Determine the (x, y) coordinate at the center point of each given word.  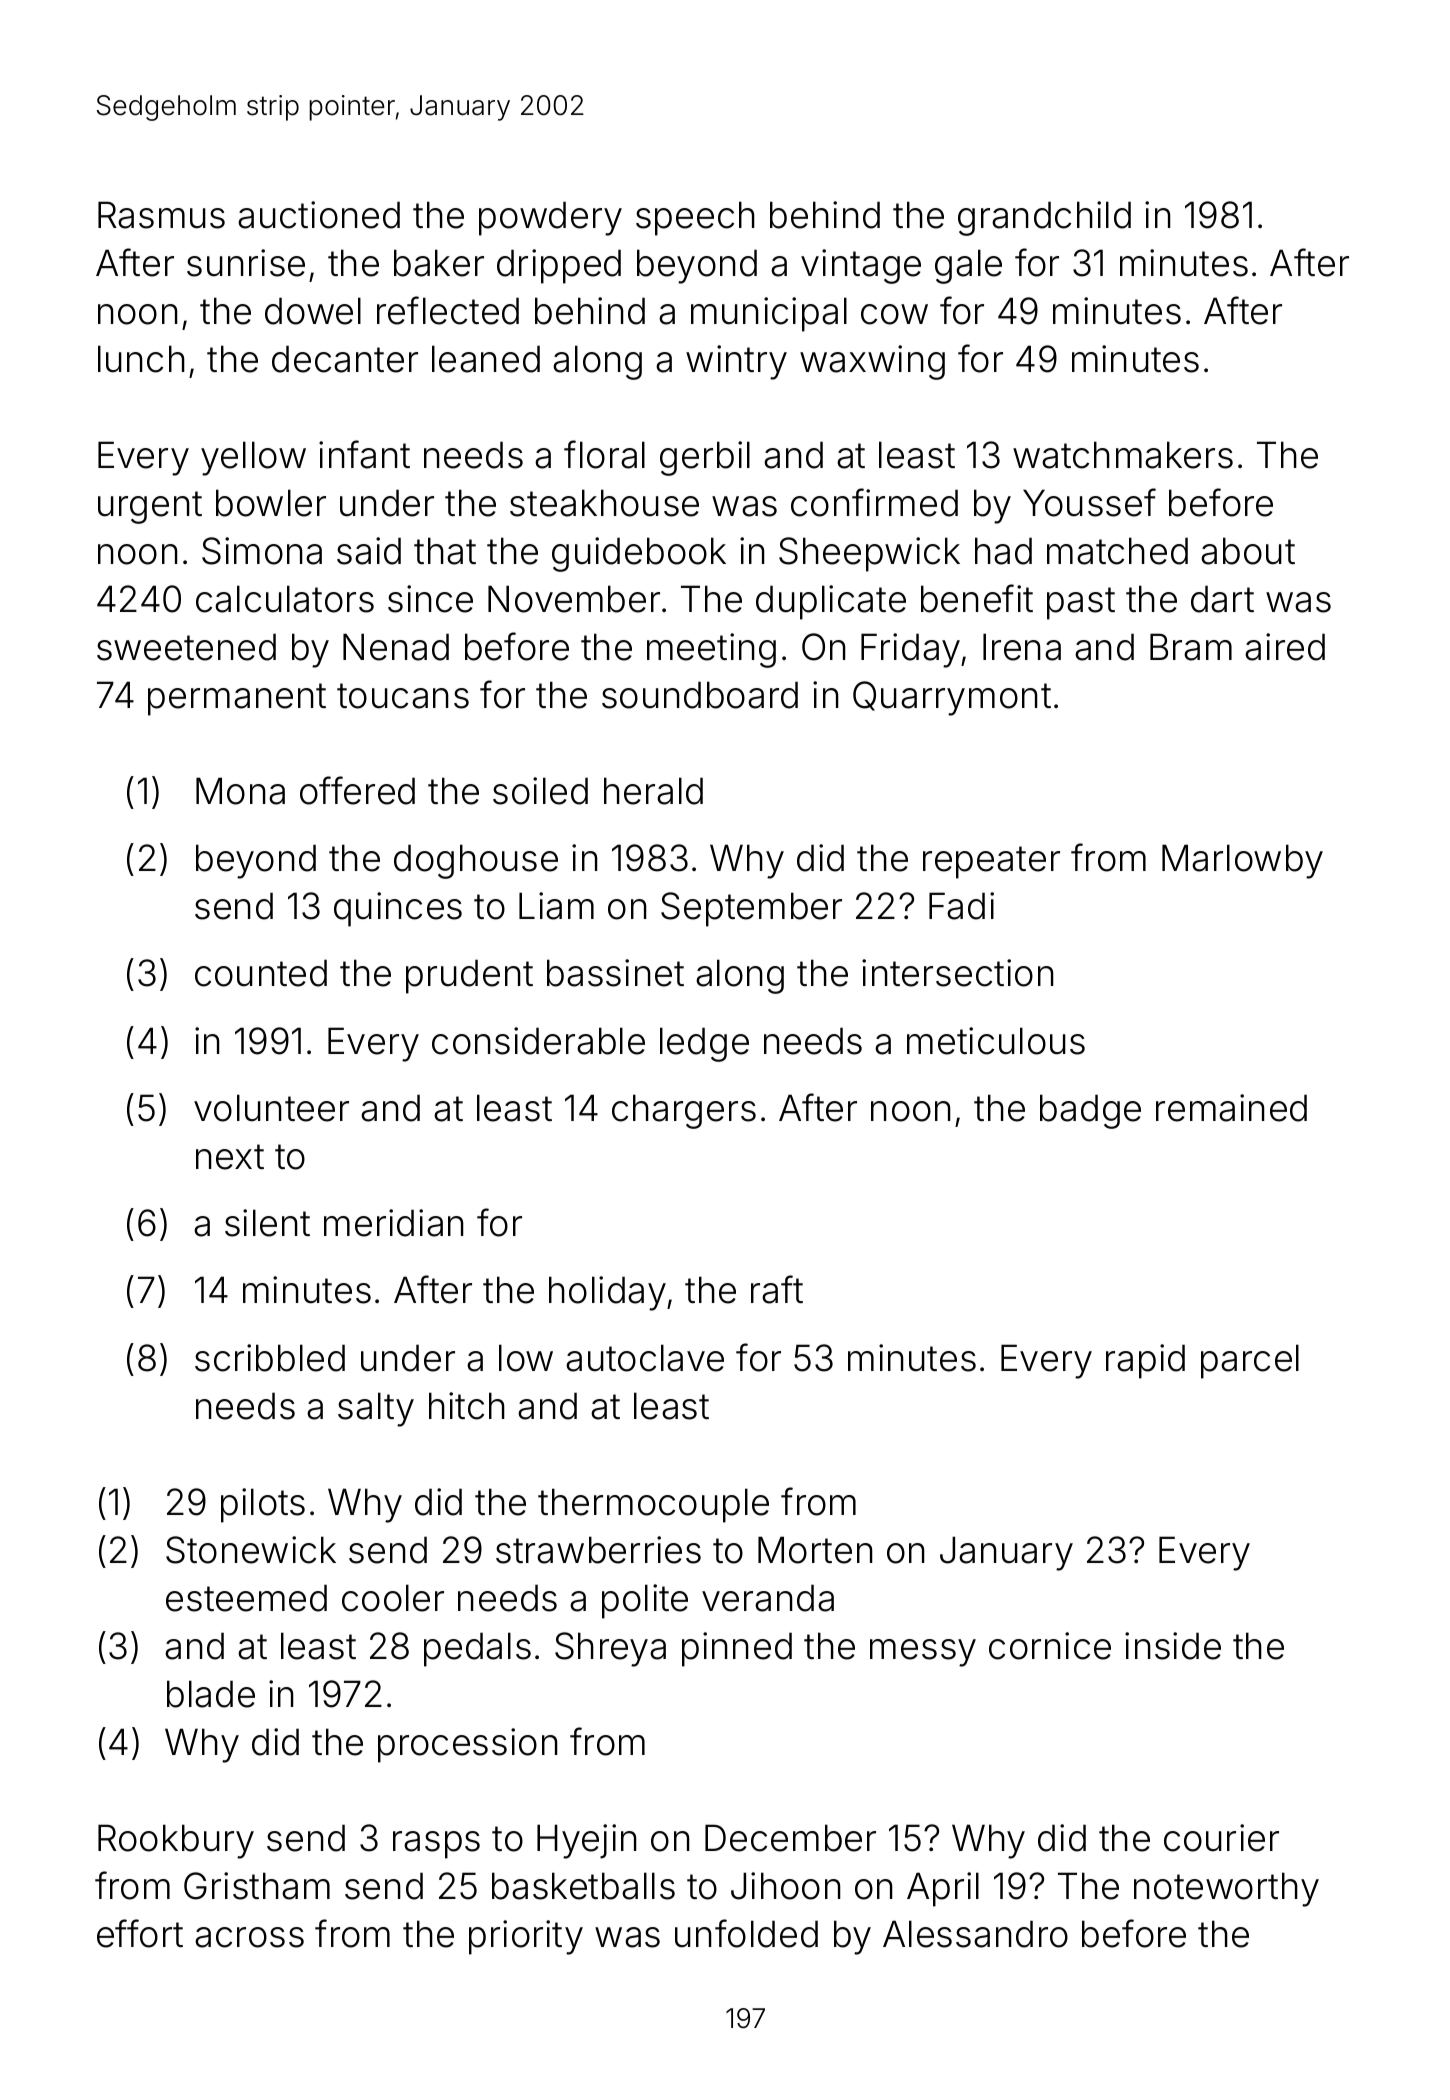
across (249, 1937)
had (1003, 551)
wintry (736, 362)
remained (1231, 1108)
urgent (150, 507)
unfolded (746, 1933)
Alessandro (975, 1934)
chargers (684, 1111)
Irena (1022, 647)
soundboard (700, 695)
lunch (141, 359)
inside (1173, 1646)
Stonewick (251, 1550)
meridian (393, 1223)
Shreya (610, 1649)
